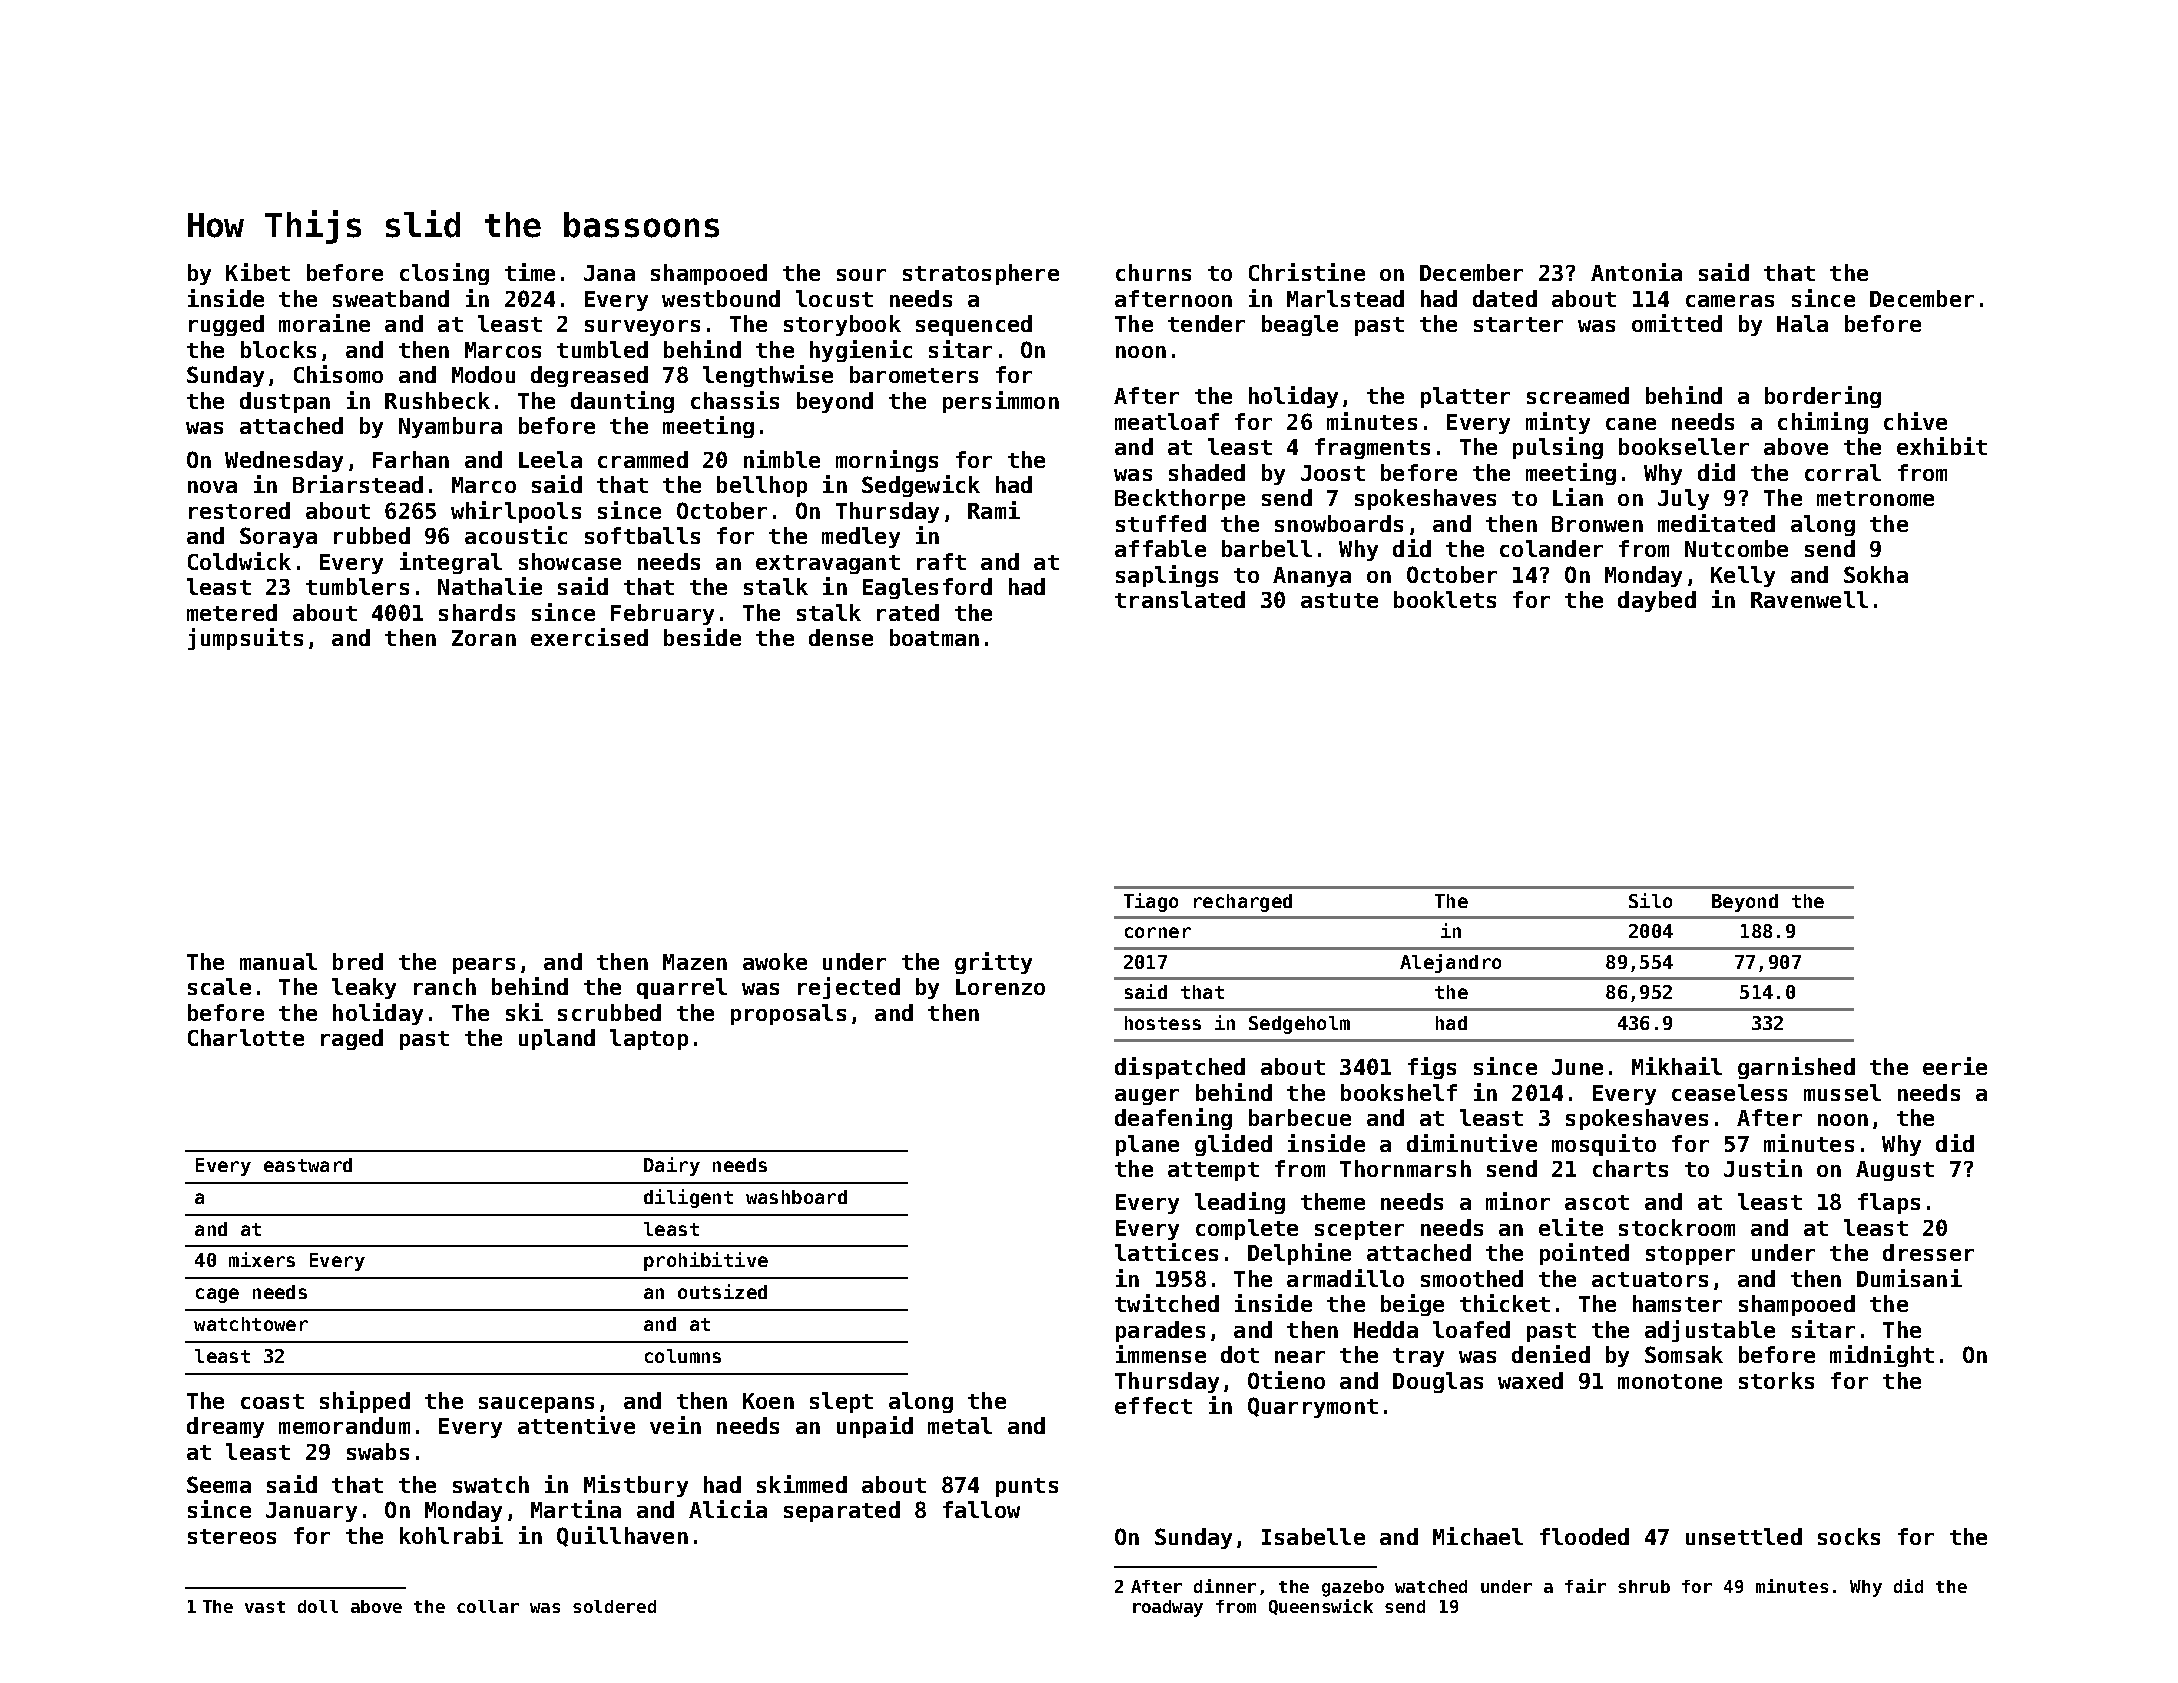 The height and width of the page is (1683, 2178). I want to click on screamed, so click(1578, 395).
